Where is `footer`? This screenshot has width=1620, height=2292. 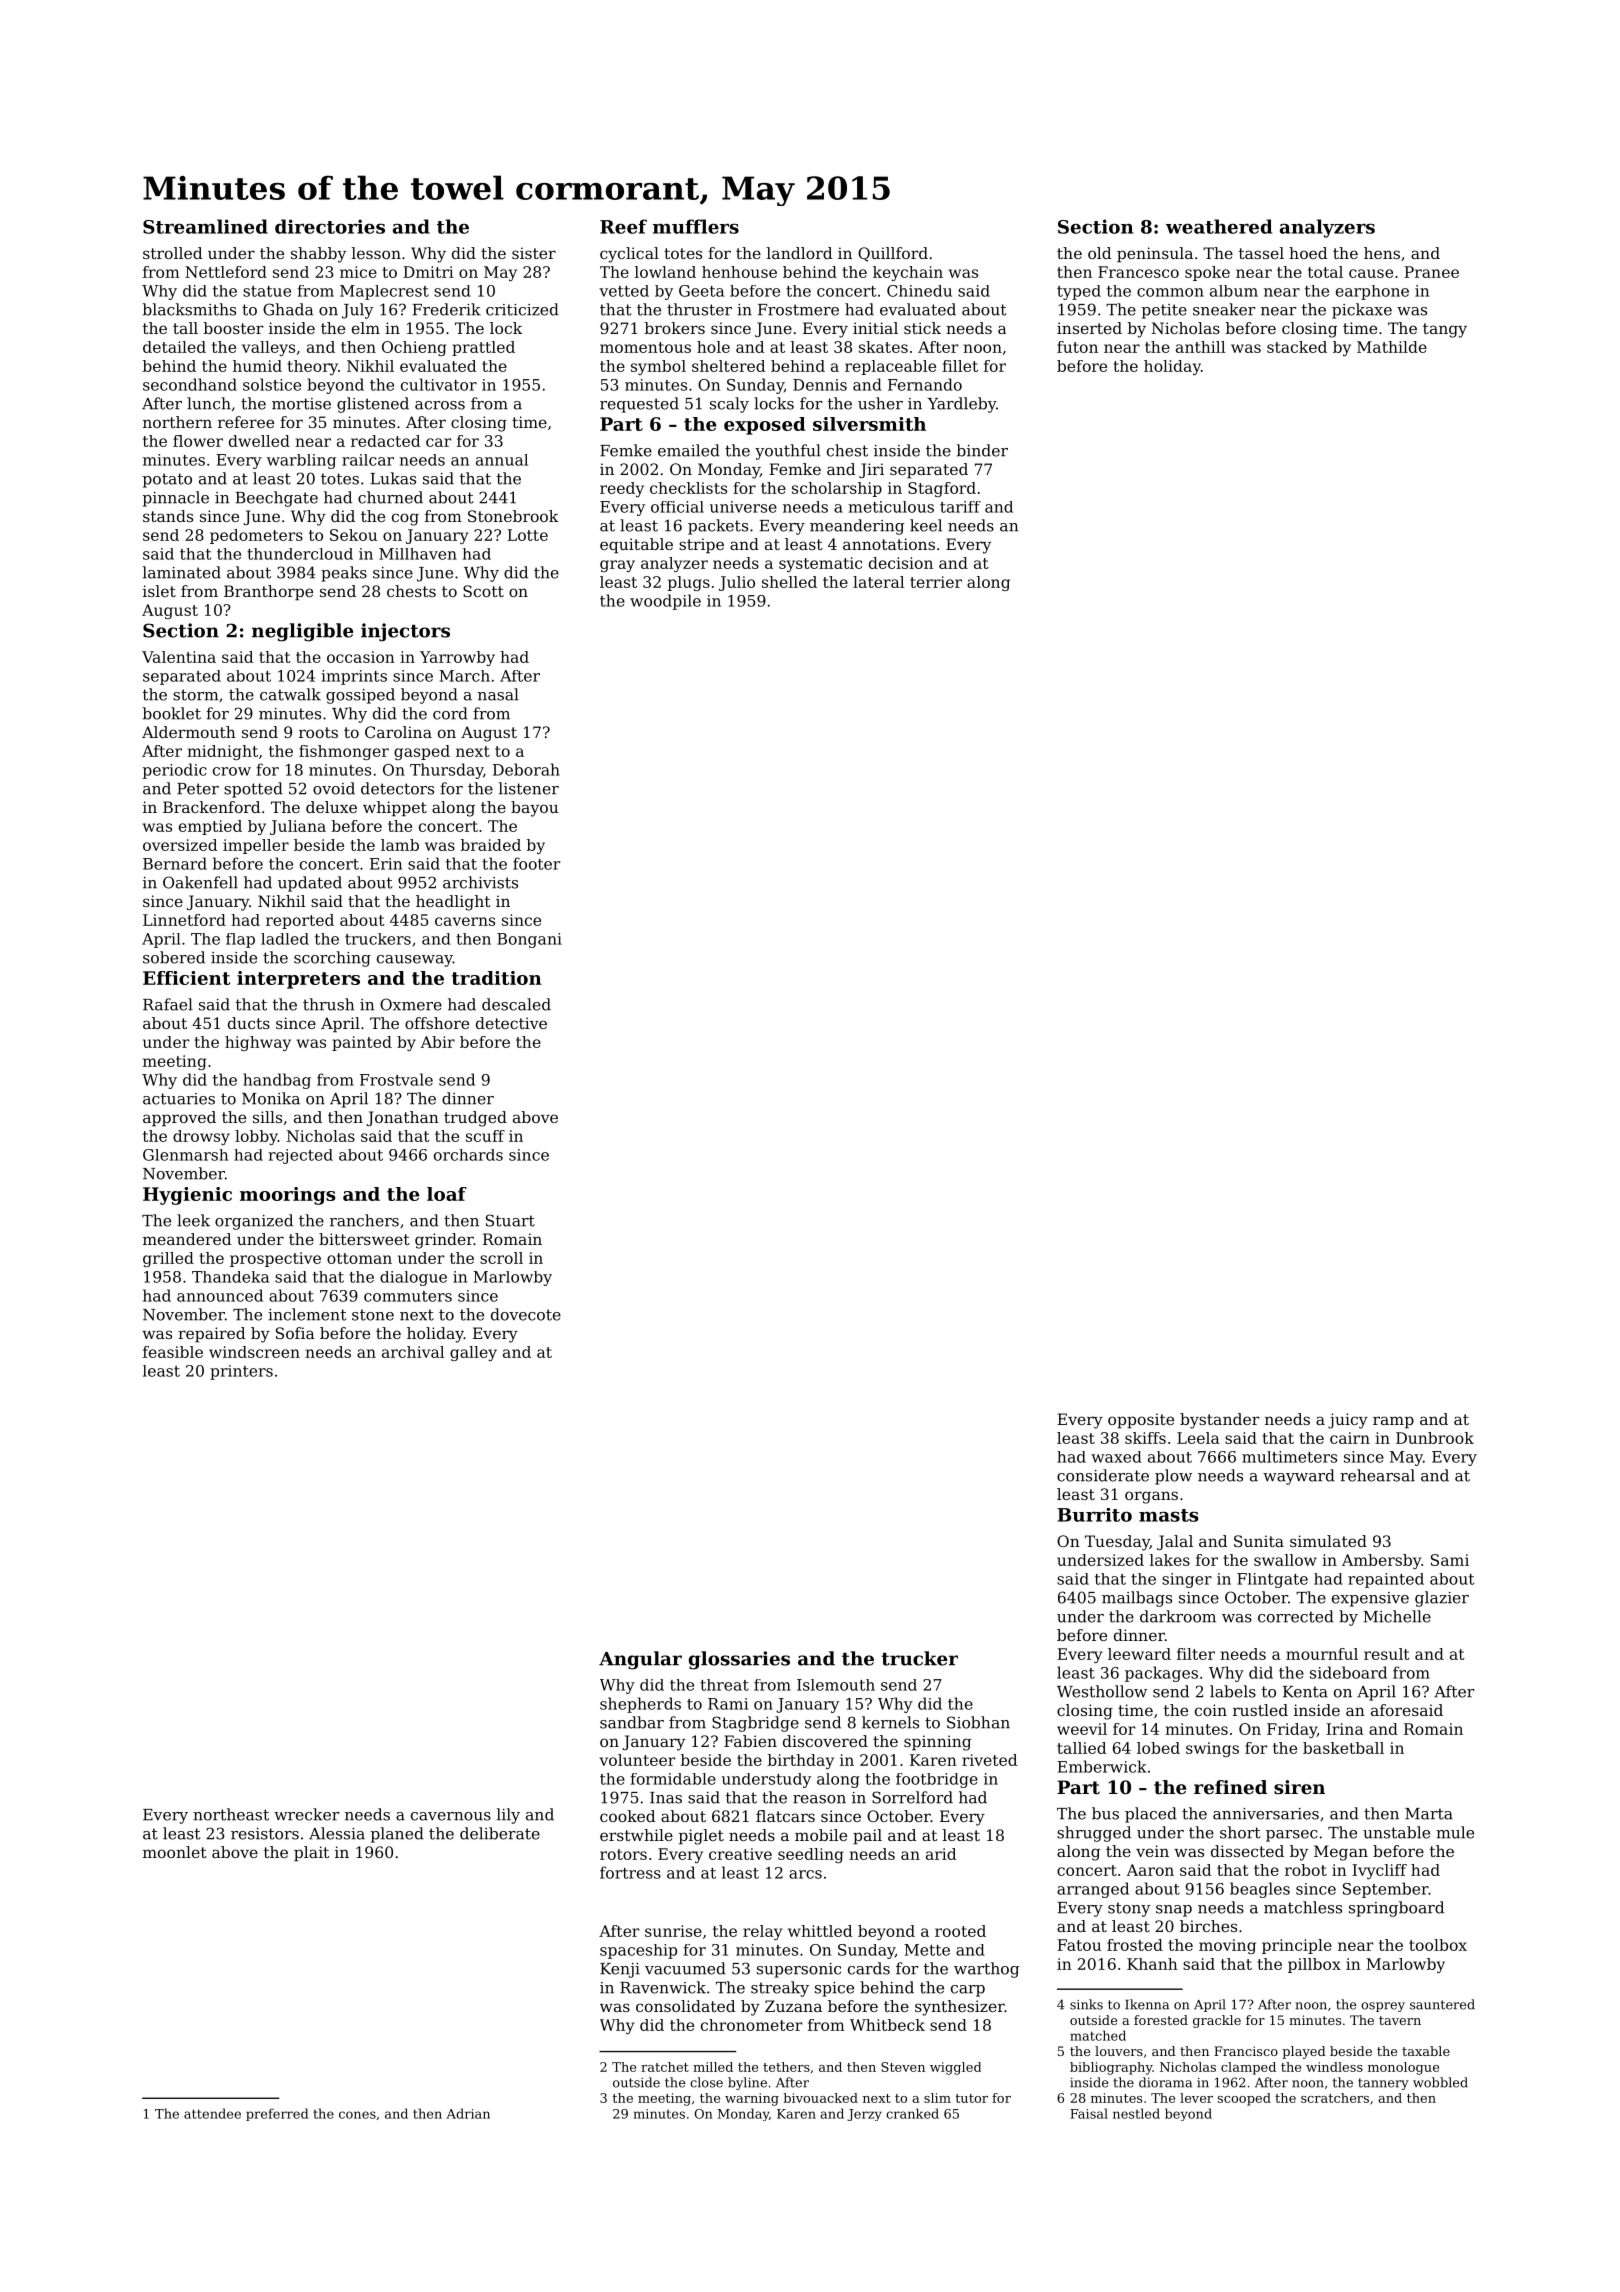 footer is located at coordinates (536, 863).
